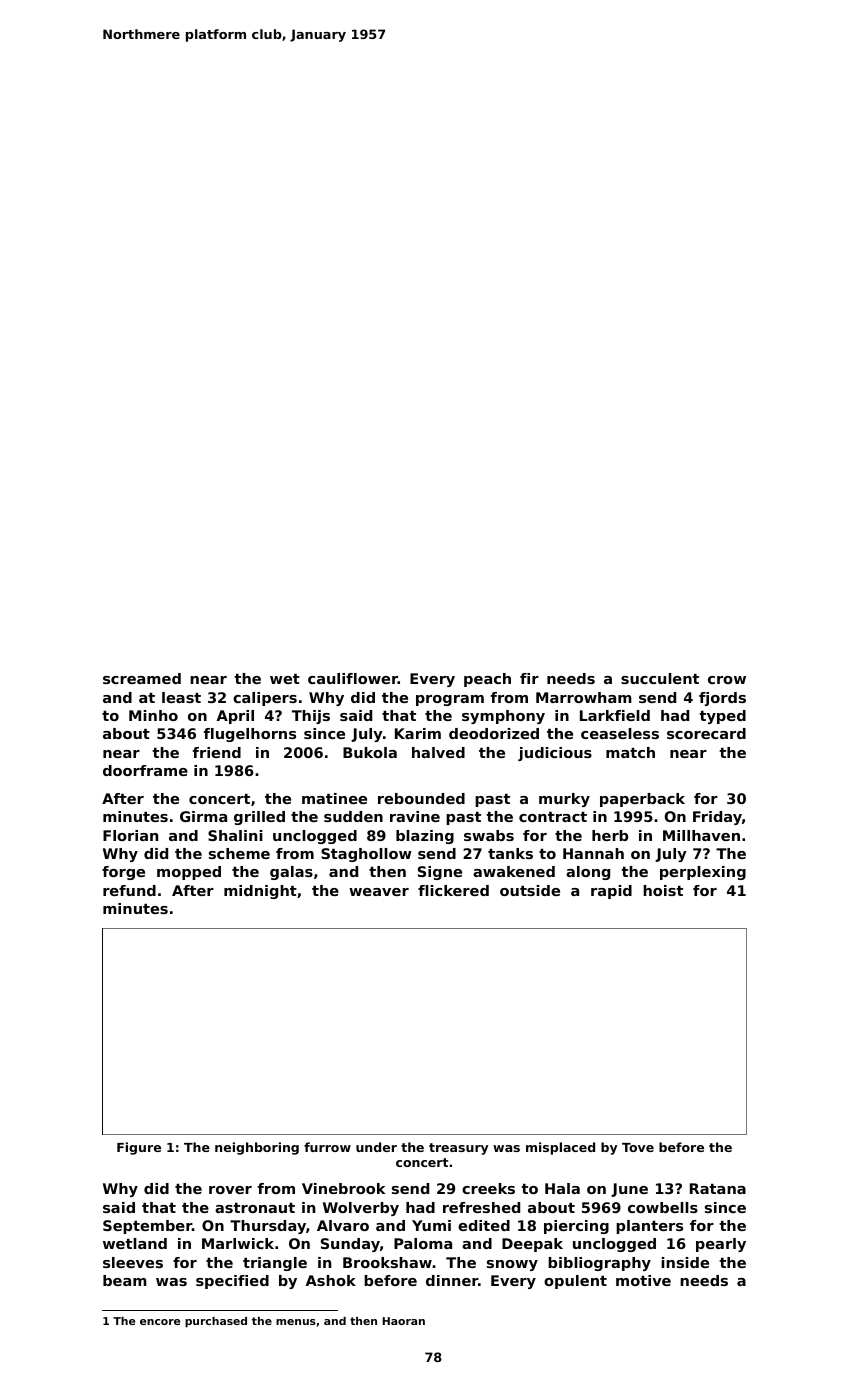 The width and height of the document is (849, 1400). I want to click on screamed, so click(142, 678).
